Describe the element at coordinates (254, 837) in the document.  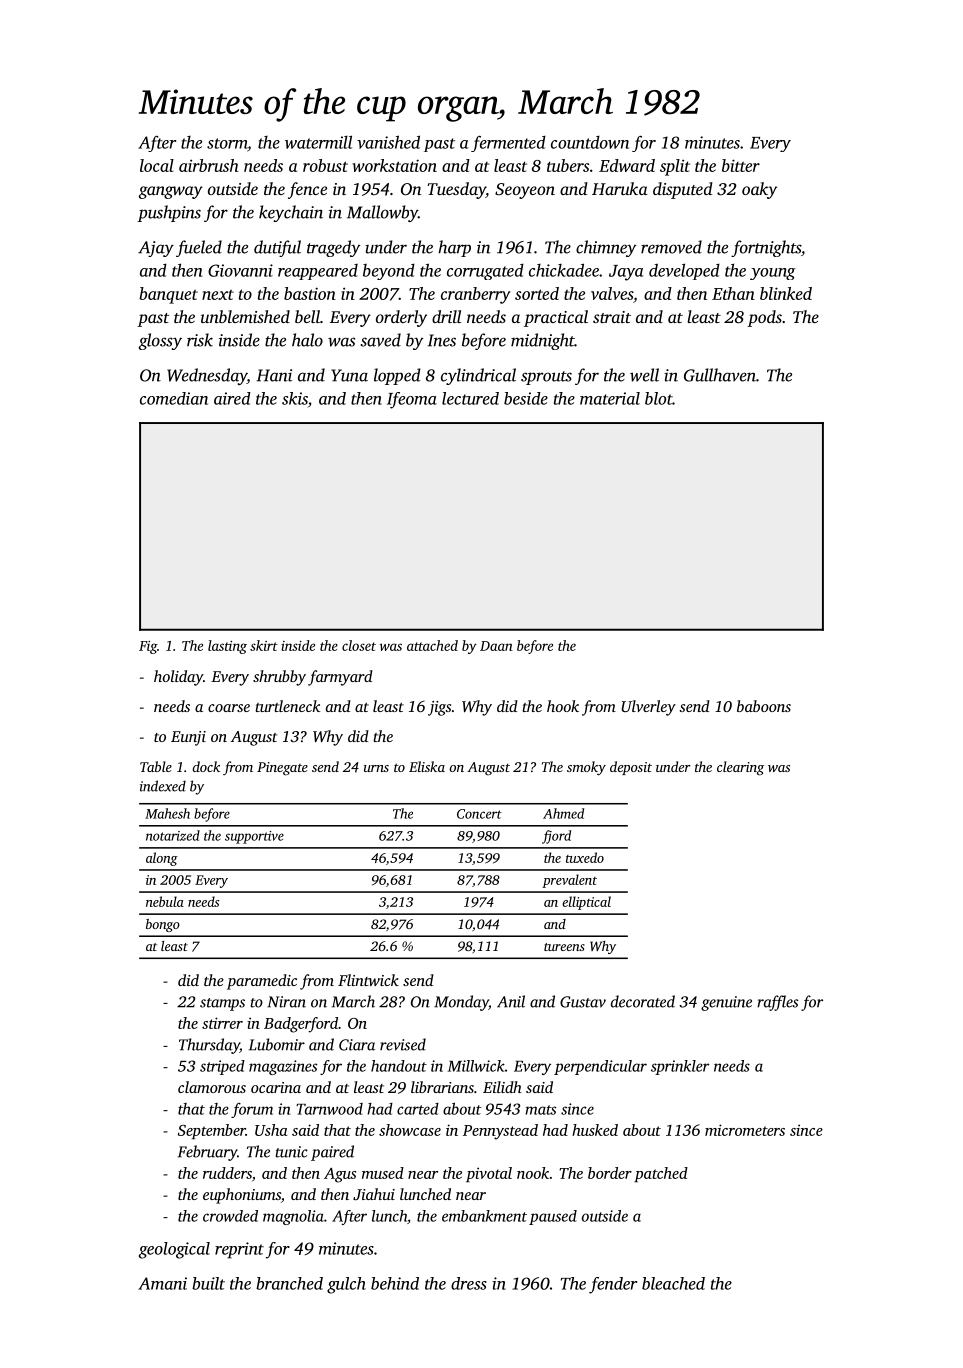
I see `supportive` at that location.
